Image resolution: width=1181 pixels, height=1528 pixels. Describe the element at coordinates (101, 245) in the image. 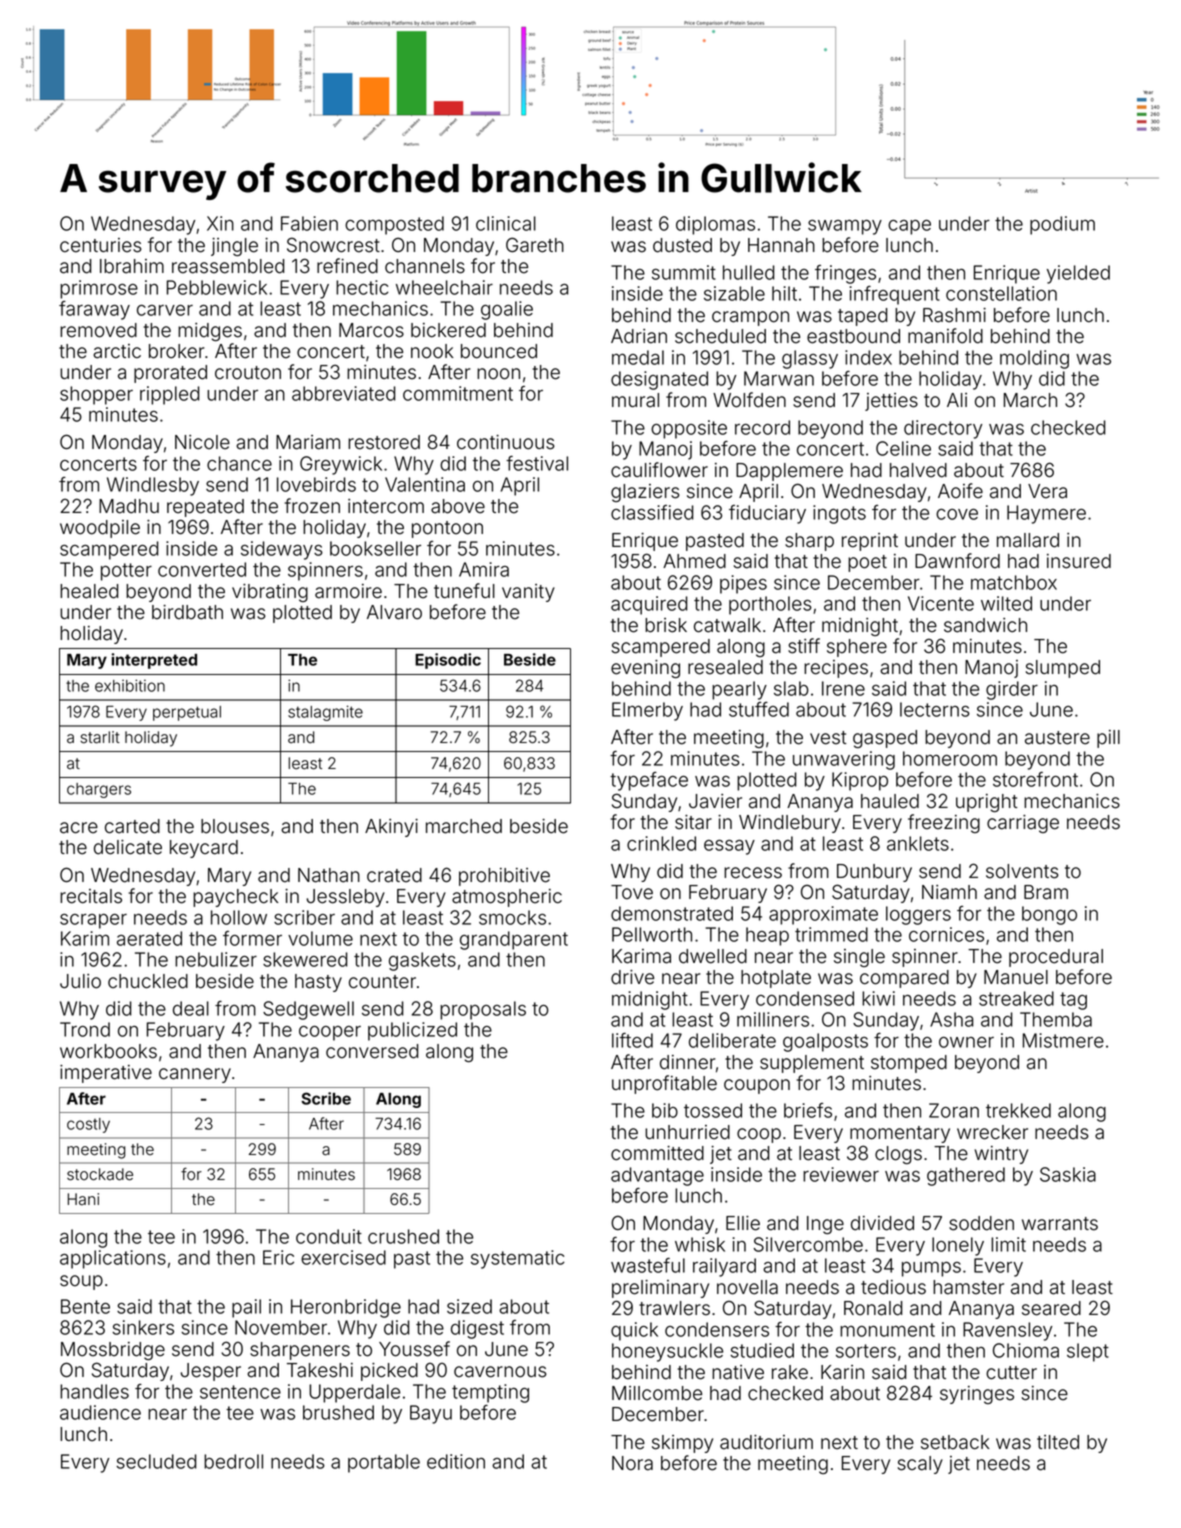

I see `centuries` at that location.
